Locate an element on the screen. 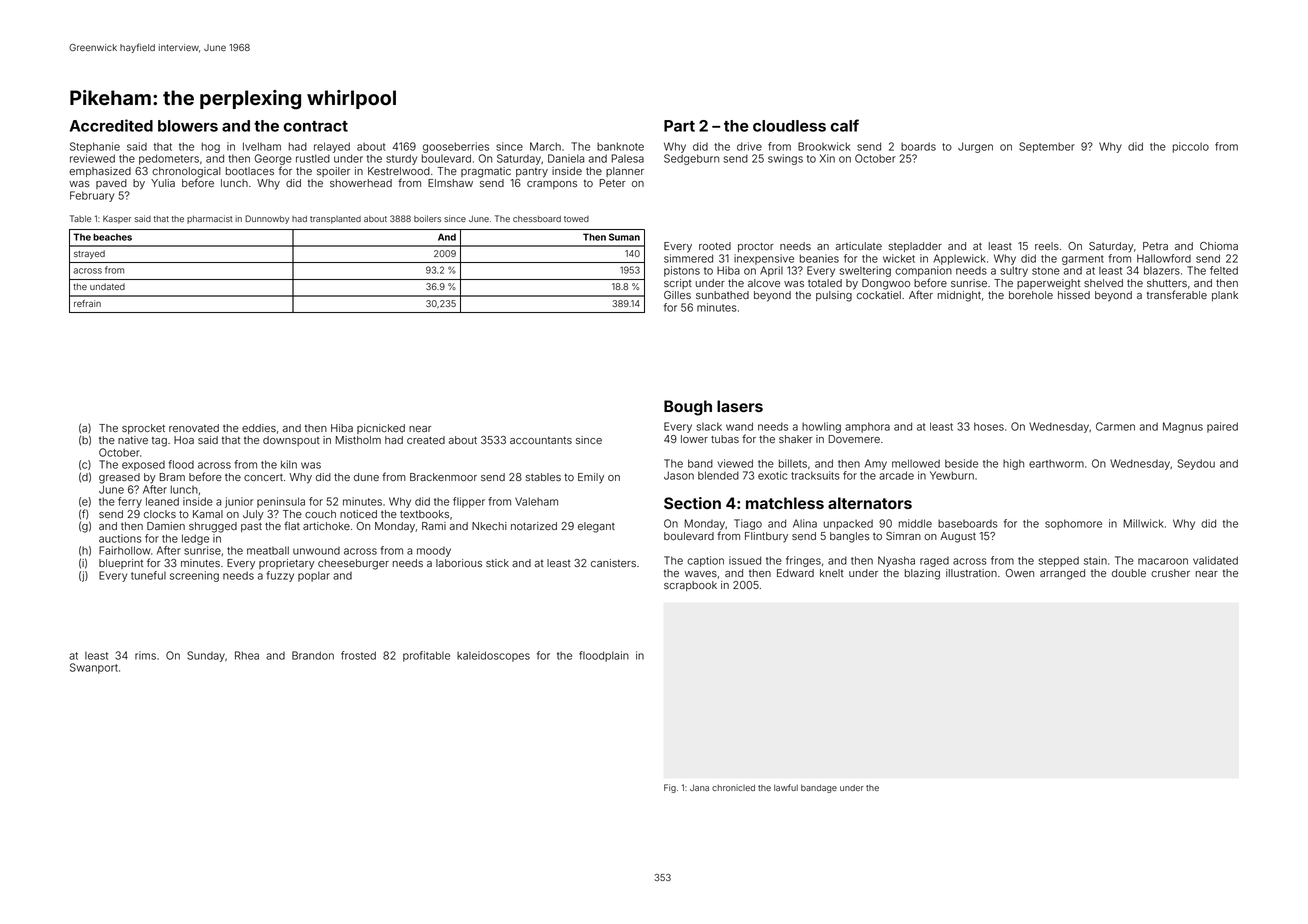  Peter is located at coordinates (612, 183).
